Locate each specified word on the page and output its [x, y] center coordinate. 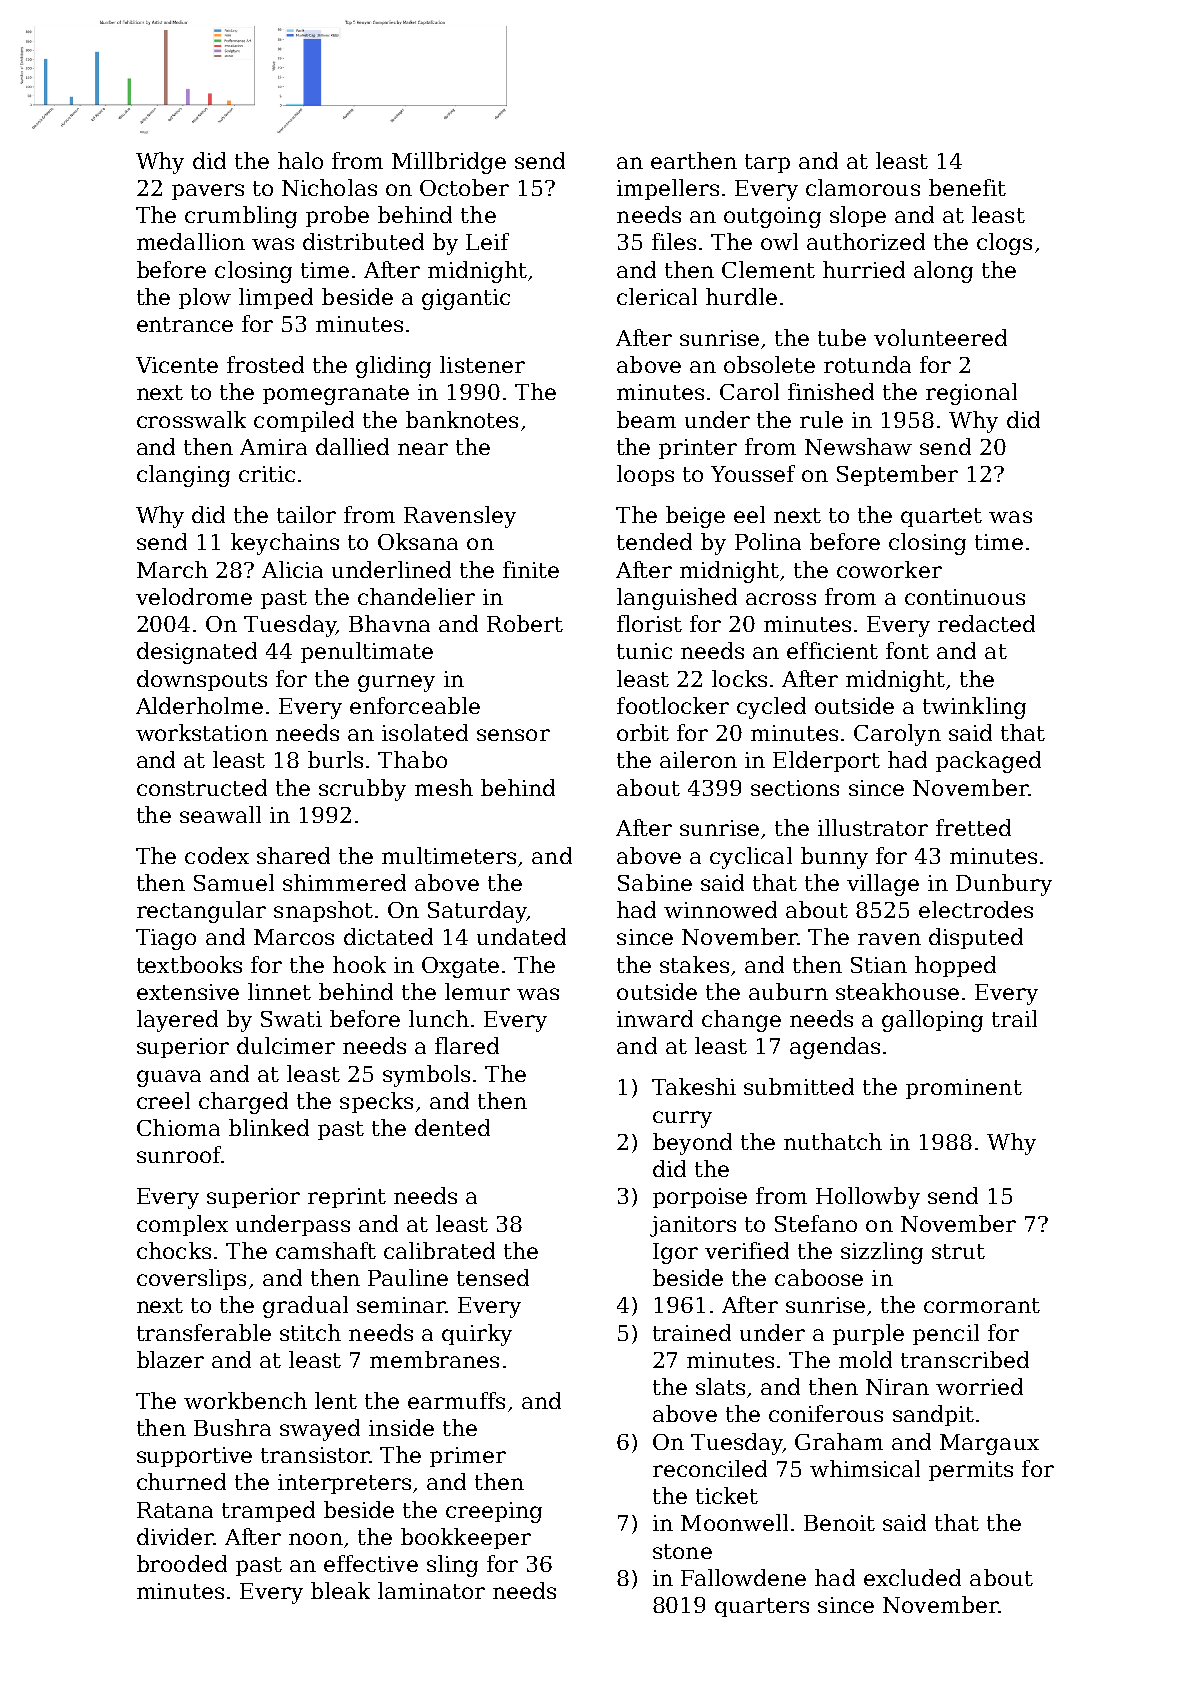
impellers [668, 189]
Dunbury [1004, 885]
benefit [967, 187]
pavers [208, 192]
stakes [694, 964]
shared [293, 855]
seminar [401, 1305]
